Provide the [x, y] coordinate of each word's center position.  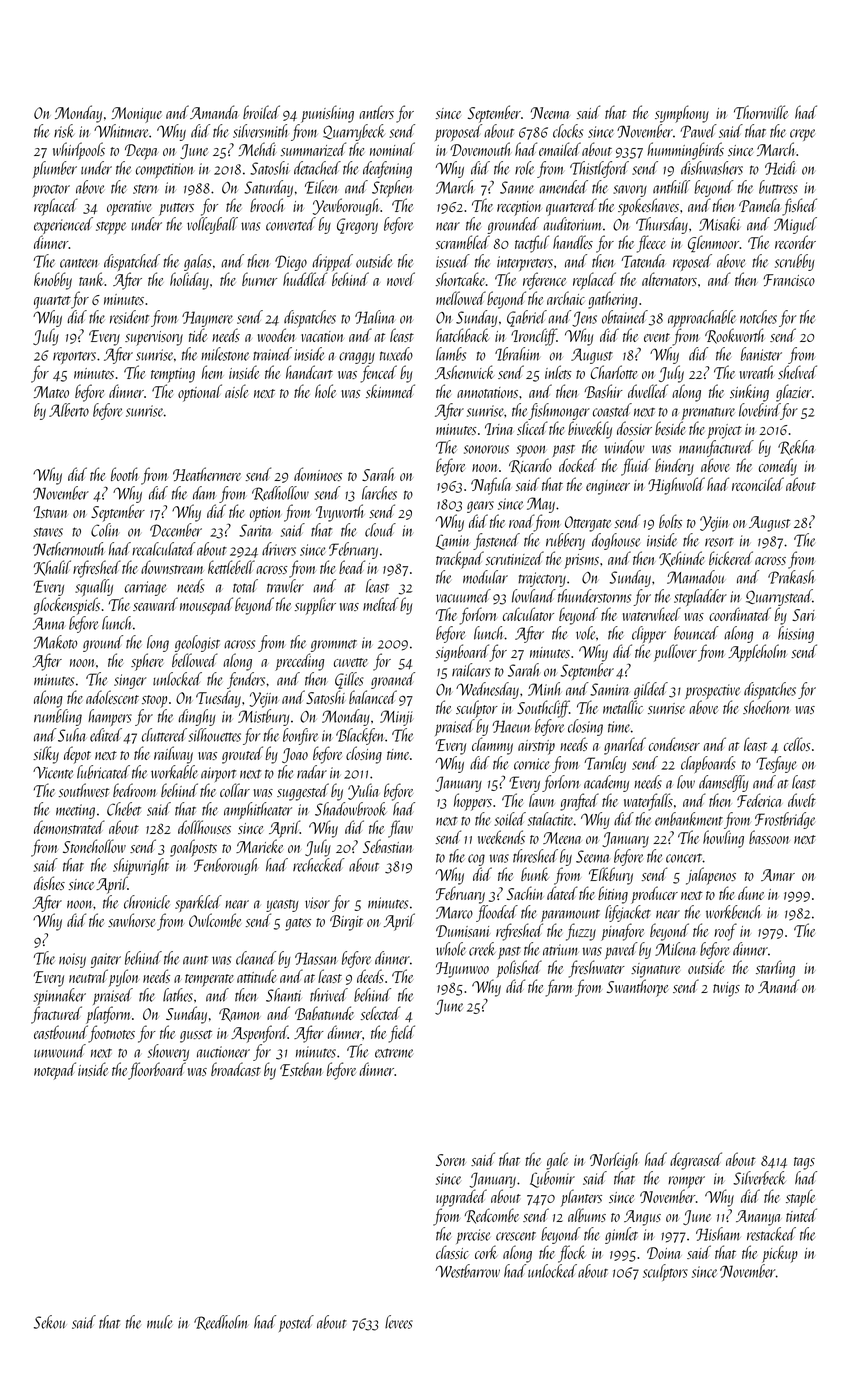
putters [176, 209]
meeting [75, 811]
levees [399, 1322]
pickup [780, 1254]
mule [159, 1322]
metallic [623, 707]
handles [573, 242]
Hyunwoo [462, 970]
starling [775, 969]
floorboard [157, 1071]
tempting [173, 375]
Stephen [392, 188]
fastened [496, 541]
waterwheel [652, 614]
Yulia [363, 791]
